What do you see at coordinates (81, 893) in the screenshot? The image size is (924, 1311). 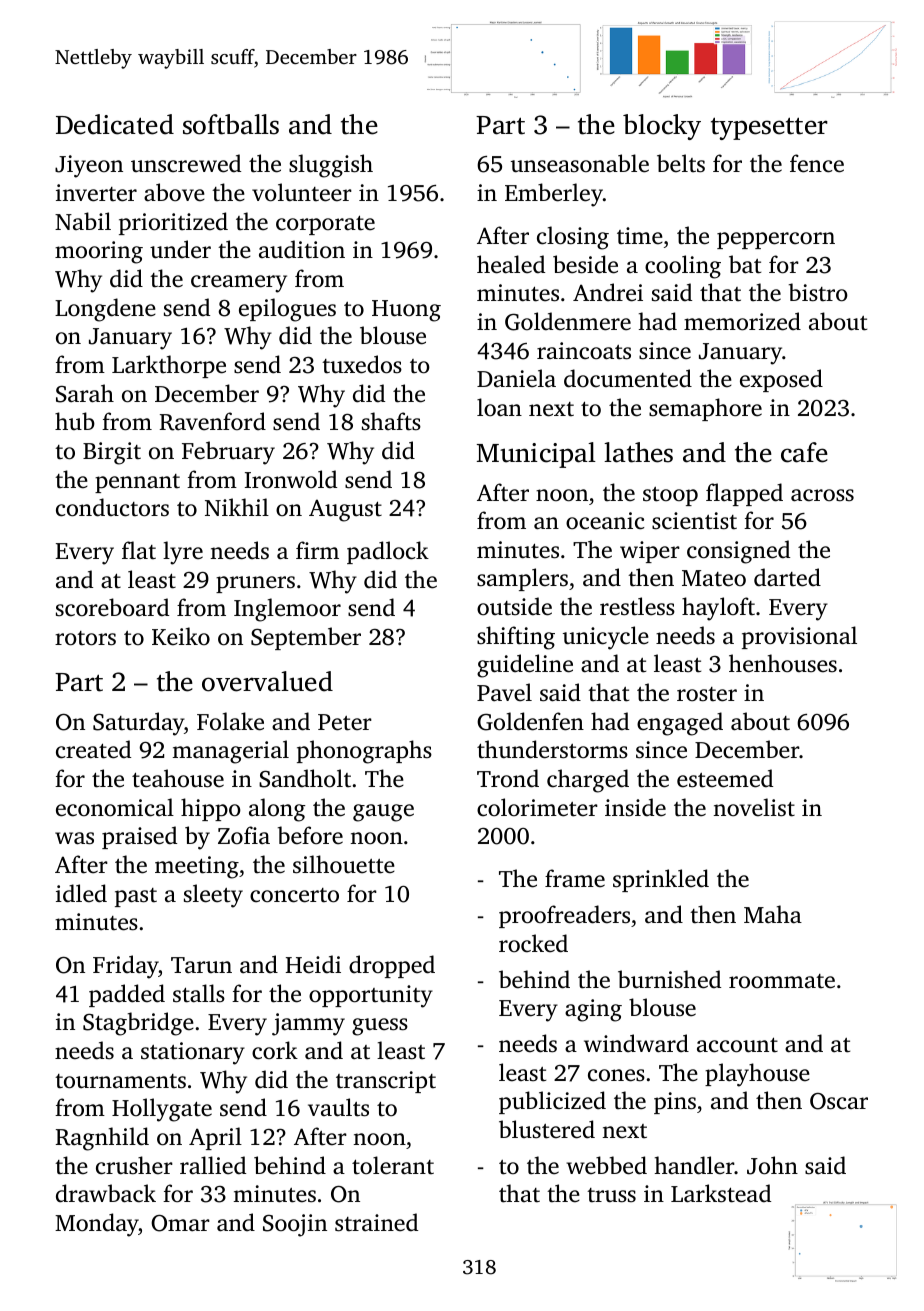 I see `idled` at bounding box center [81, 893].
